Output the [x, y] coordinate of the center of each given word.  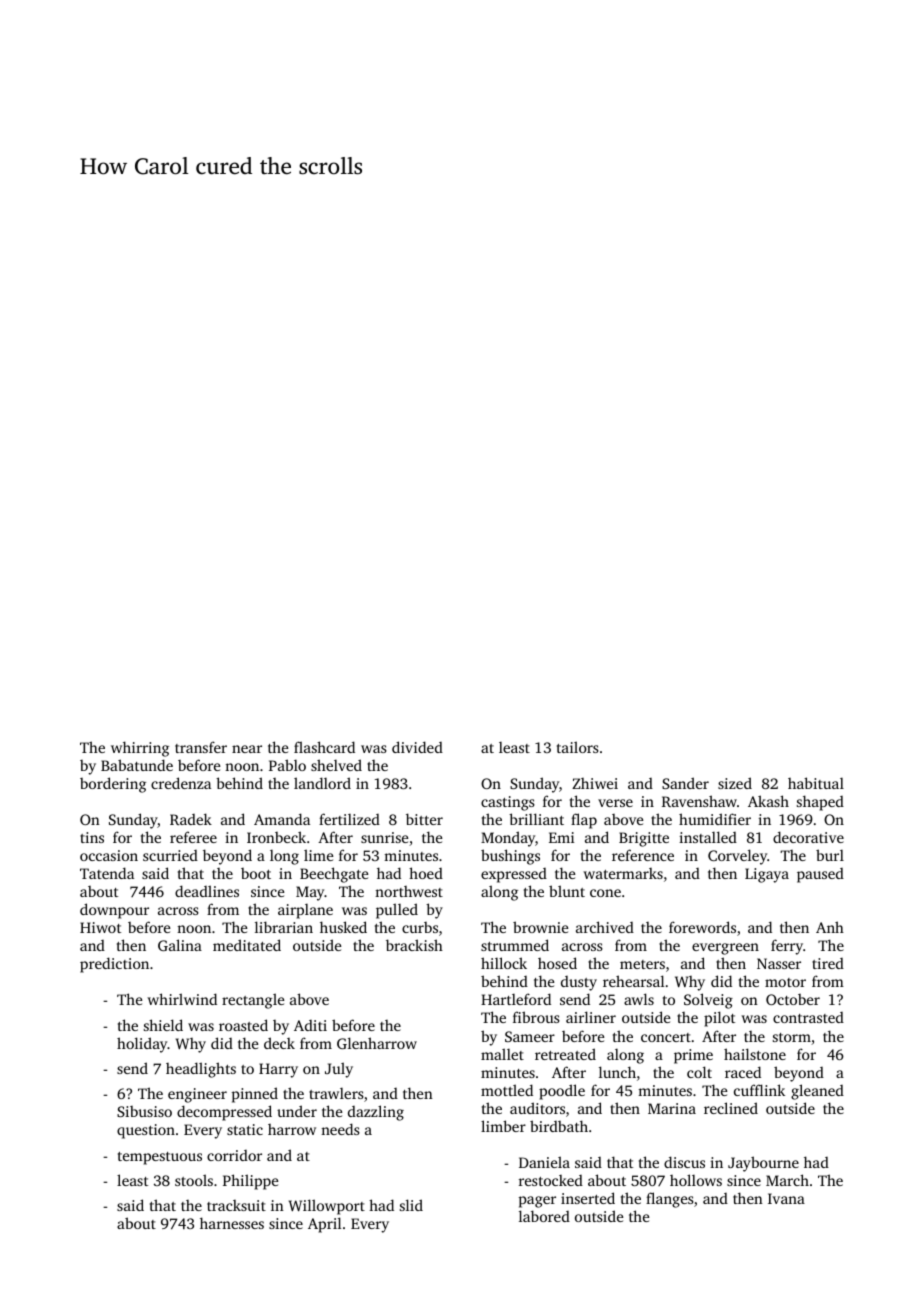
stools [194, 1180]
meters [642, 964]
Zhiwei [595, 783]
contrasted [808, 1017]
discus [684, 1162]
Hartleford [516, 999]
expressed [514, 875]
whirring [140, 749]
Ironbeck [276, 837]
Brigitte [644, 839]
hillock [504, 963]
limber [503, 1126]
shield [163, 1025]
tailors [578, 747]
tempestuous [160, 1158]
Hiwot [100, 927]
